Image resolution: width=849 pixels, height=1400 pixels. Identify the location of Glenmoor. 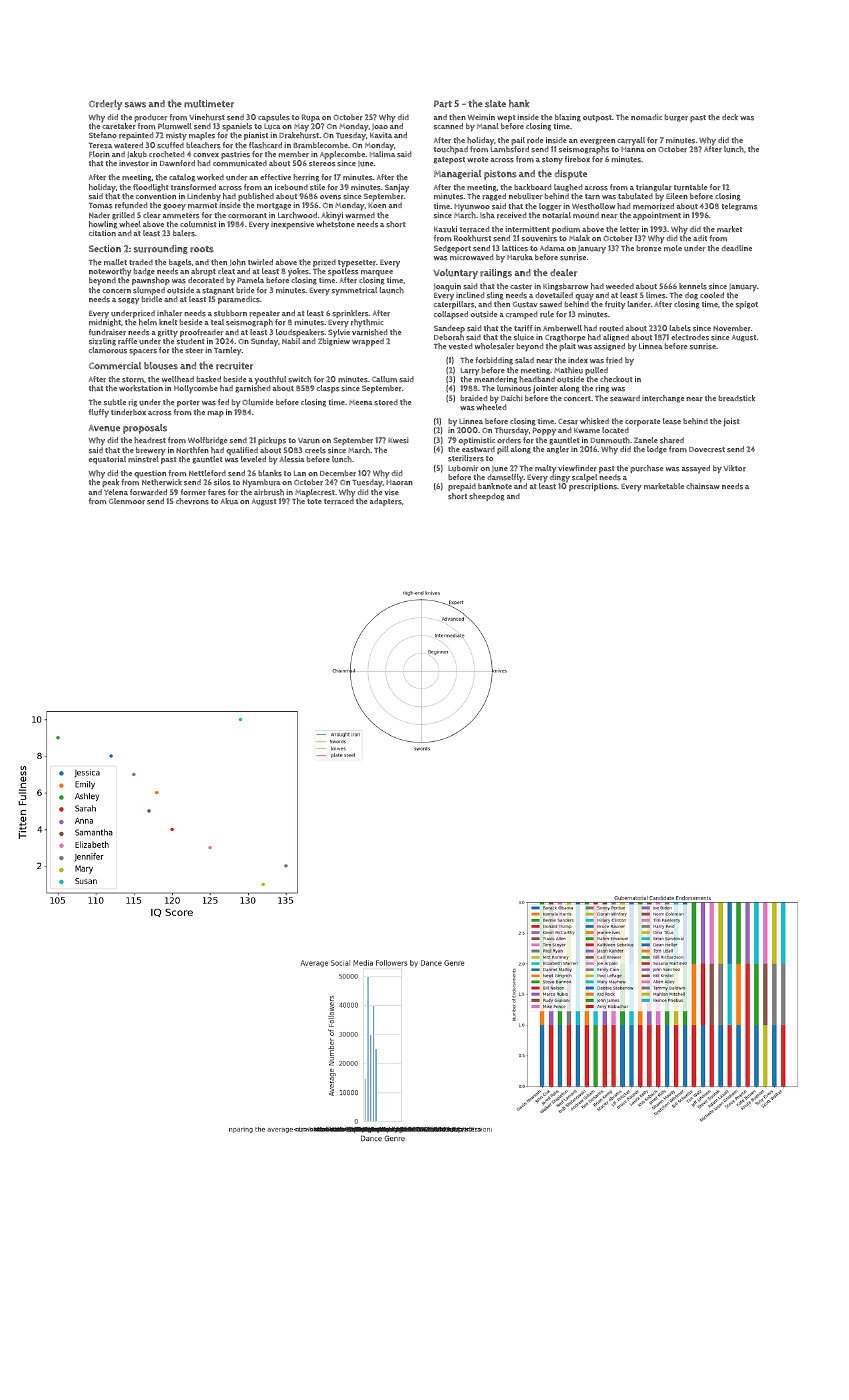
(127, 501).
